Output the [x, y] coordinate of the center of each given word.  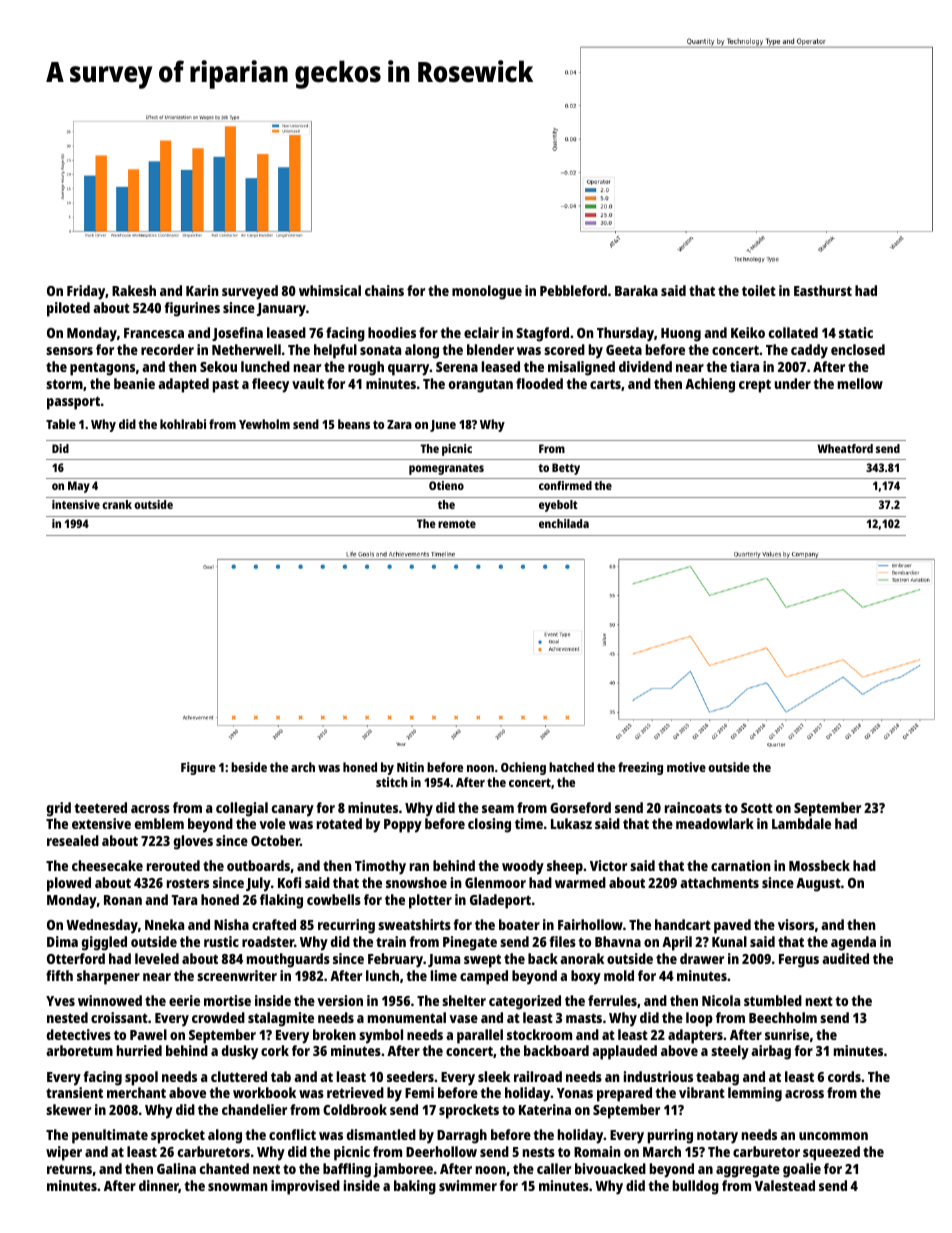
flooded [539, 383]
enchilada [564, 523]
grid [59, 809]
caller [554, 1168]
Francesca [154, 333]
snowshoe [416, 882]
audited [845, 958]
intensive [76, 504]
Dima [62, 941]
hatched [571, 767]
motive [686, 767]
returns [69, 1169]
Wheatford [845, 448]
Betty [566, 469]
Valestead [785, 1185]
